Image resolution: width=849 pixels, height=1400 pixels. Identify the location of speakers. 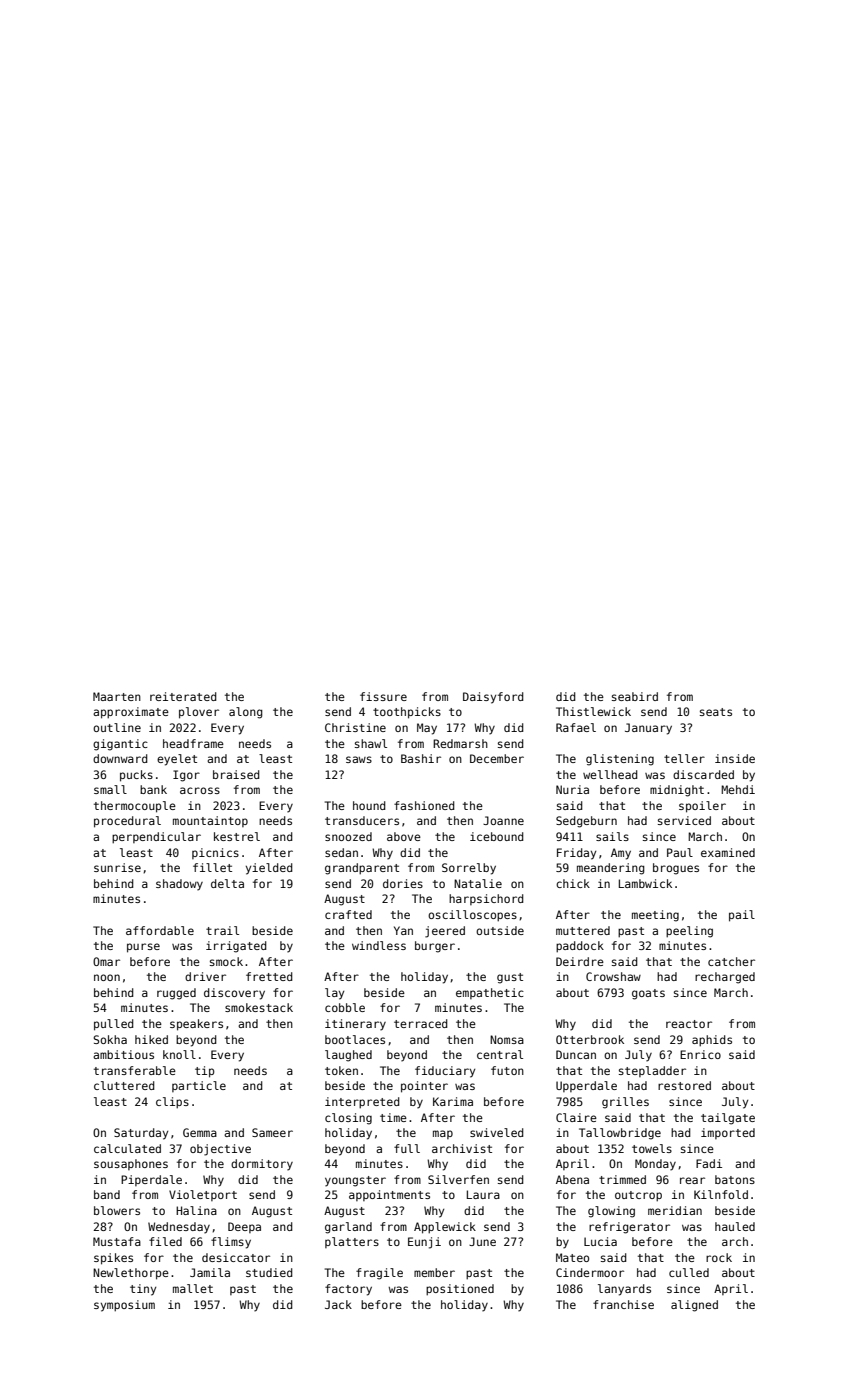
(196, 1025).
